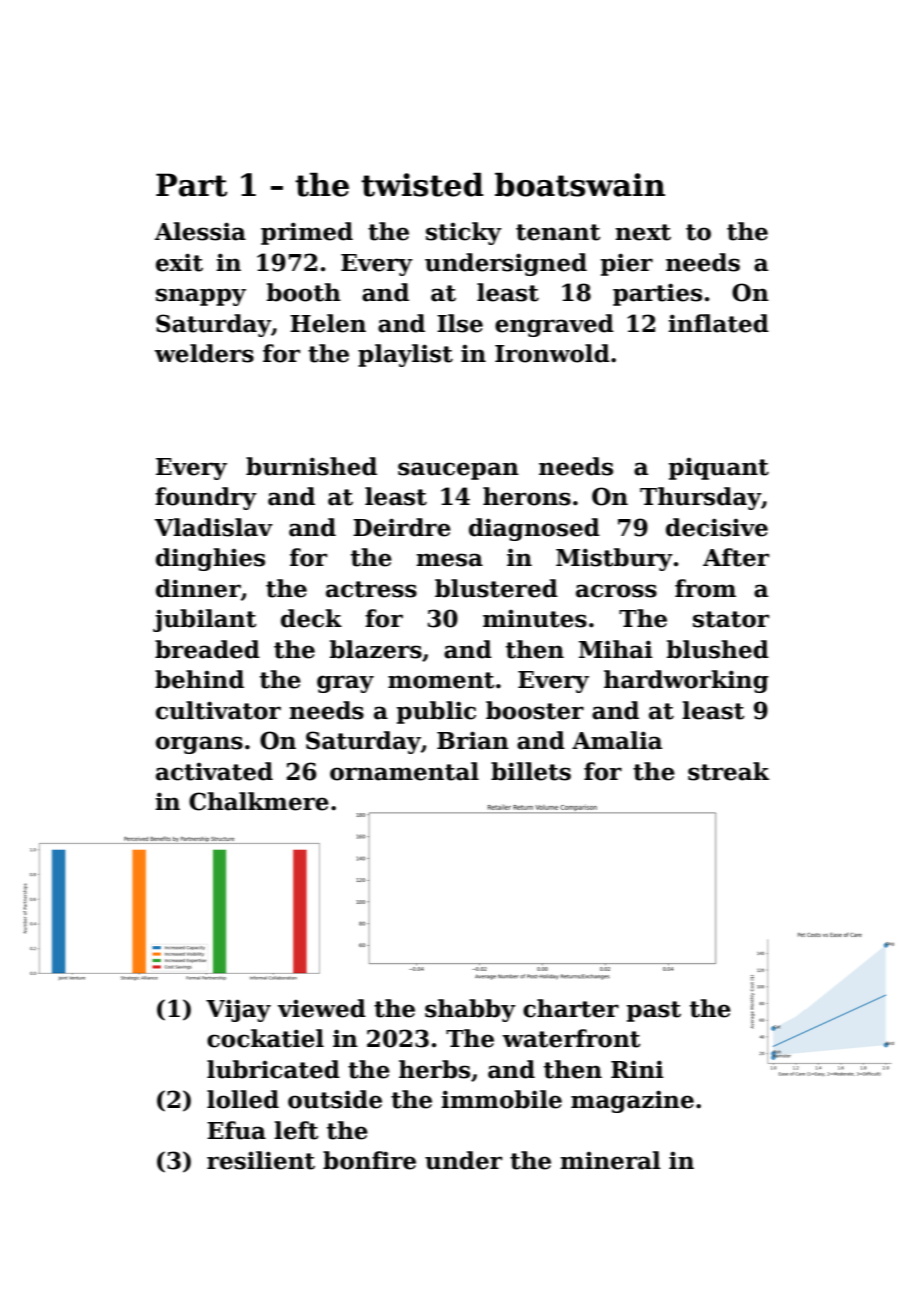 The image size is (924, 1311). Describe the element at coordinates (206, 498) in the screenshot. I see `foundry` at that location.
